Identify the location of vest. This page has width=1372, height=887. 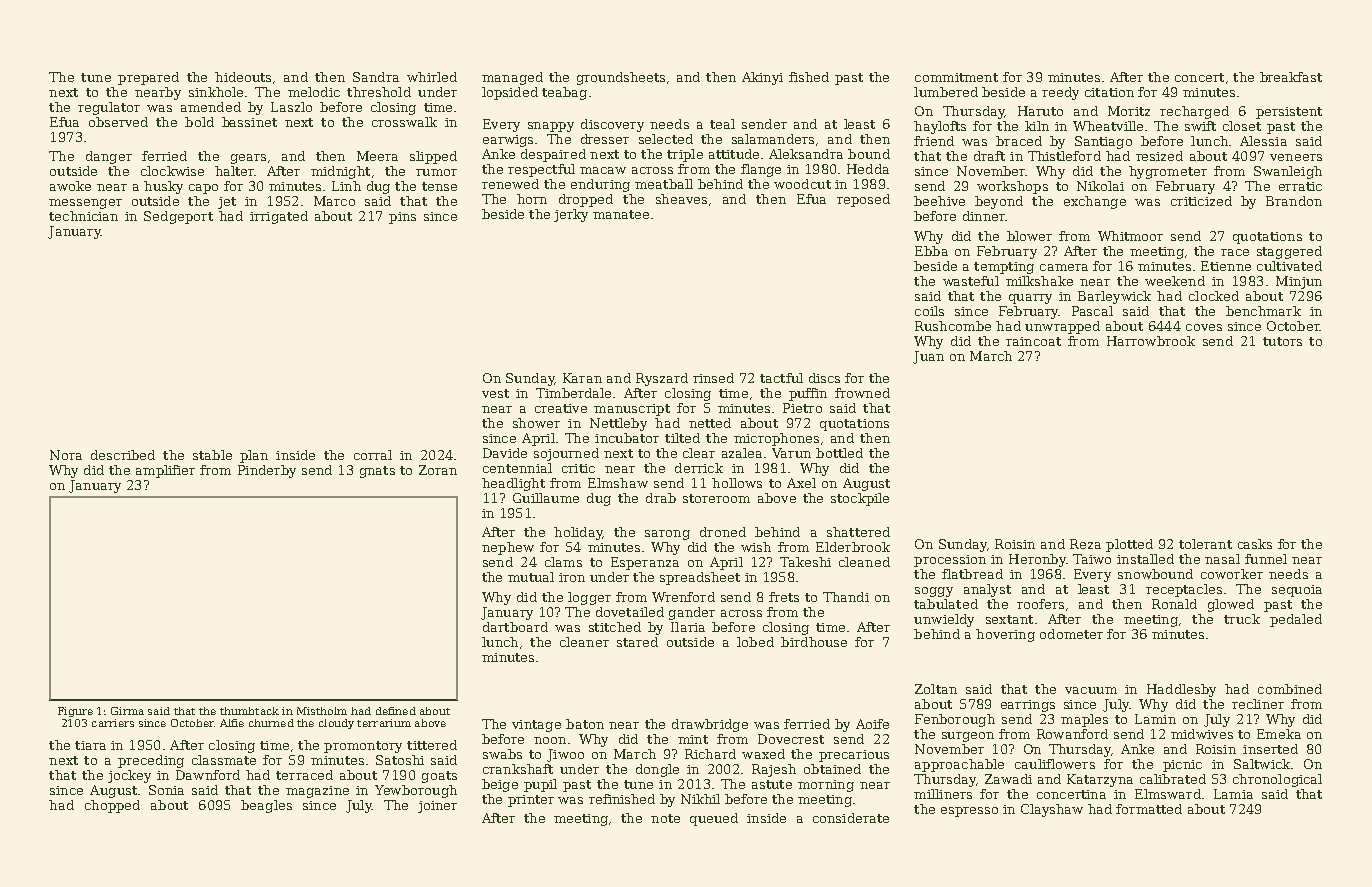
(495, 393).
